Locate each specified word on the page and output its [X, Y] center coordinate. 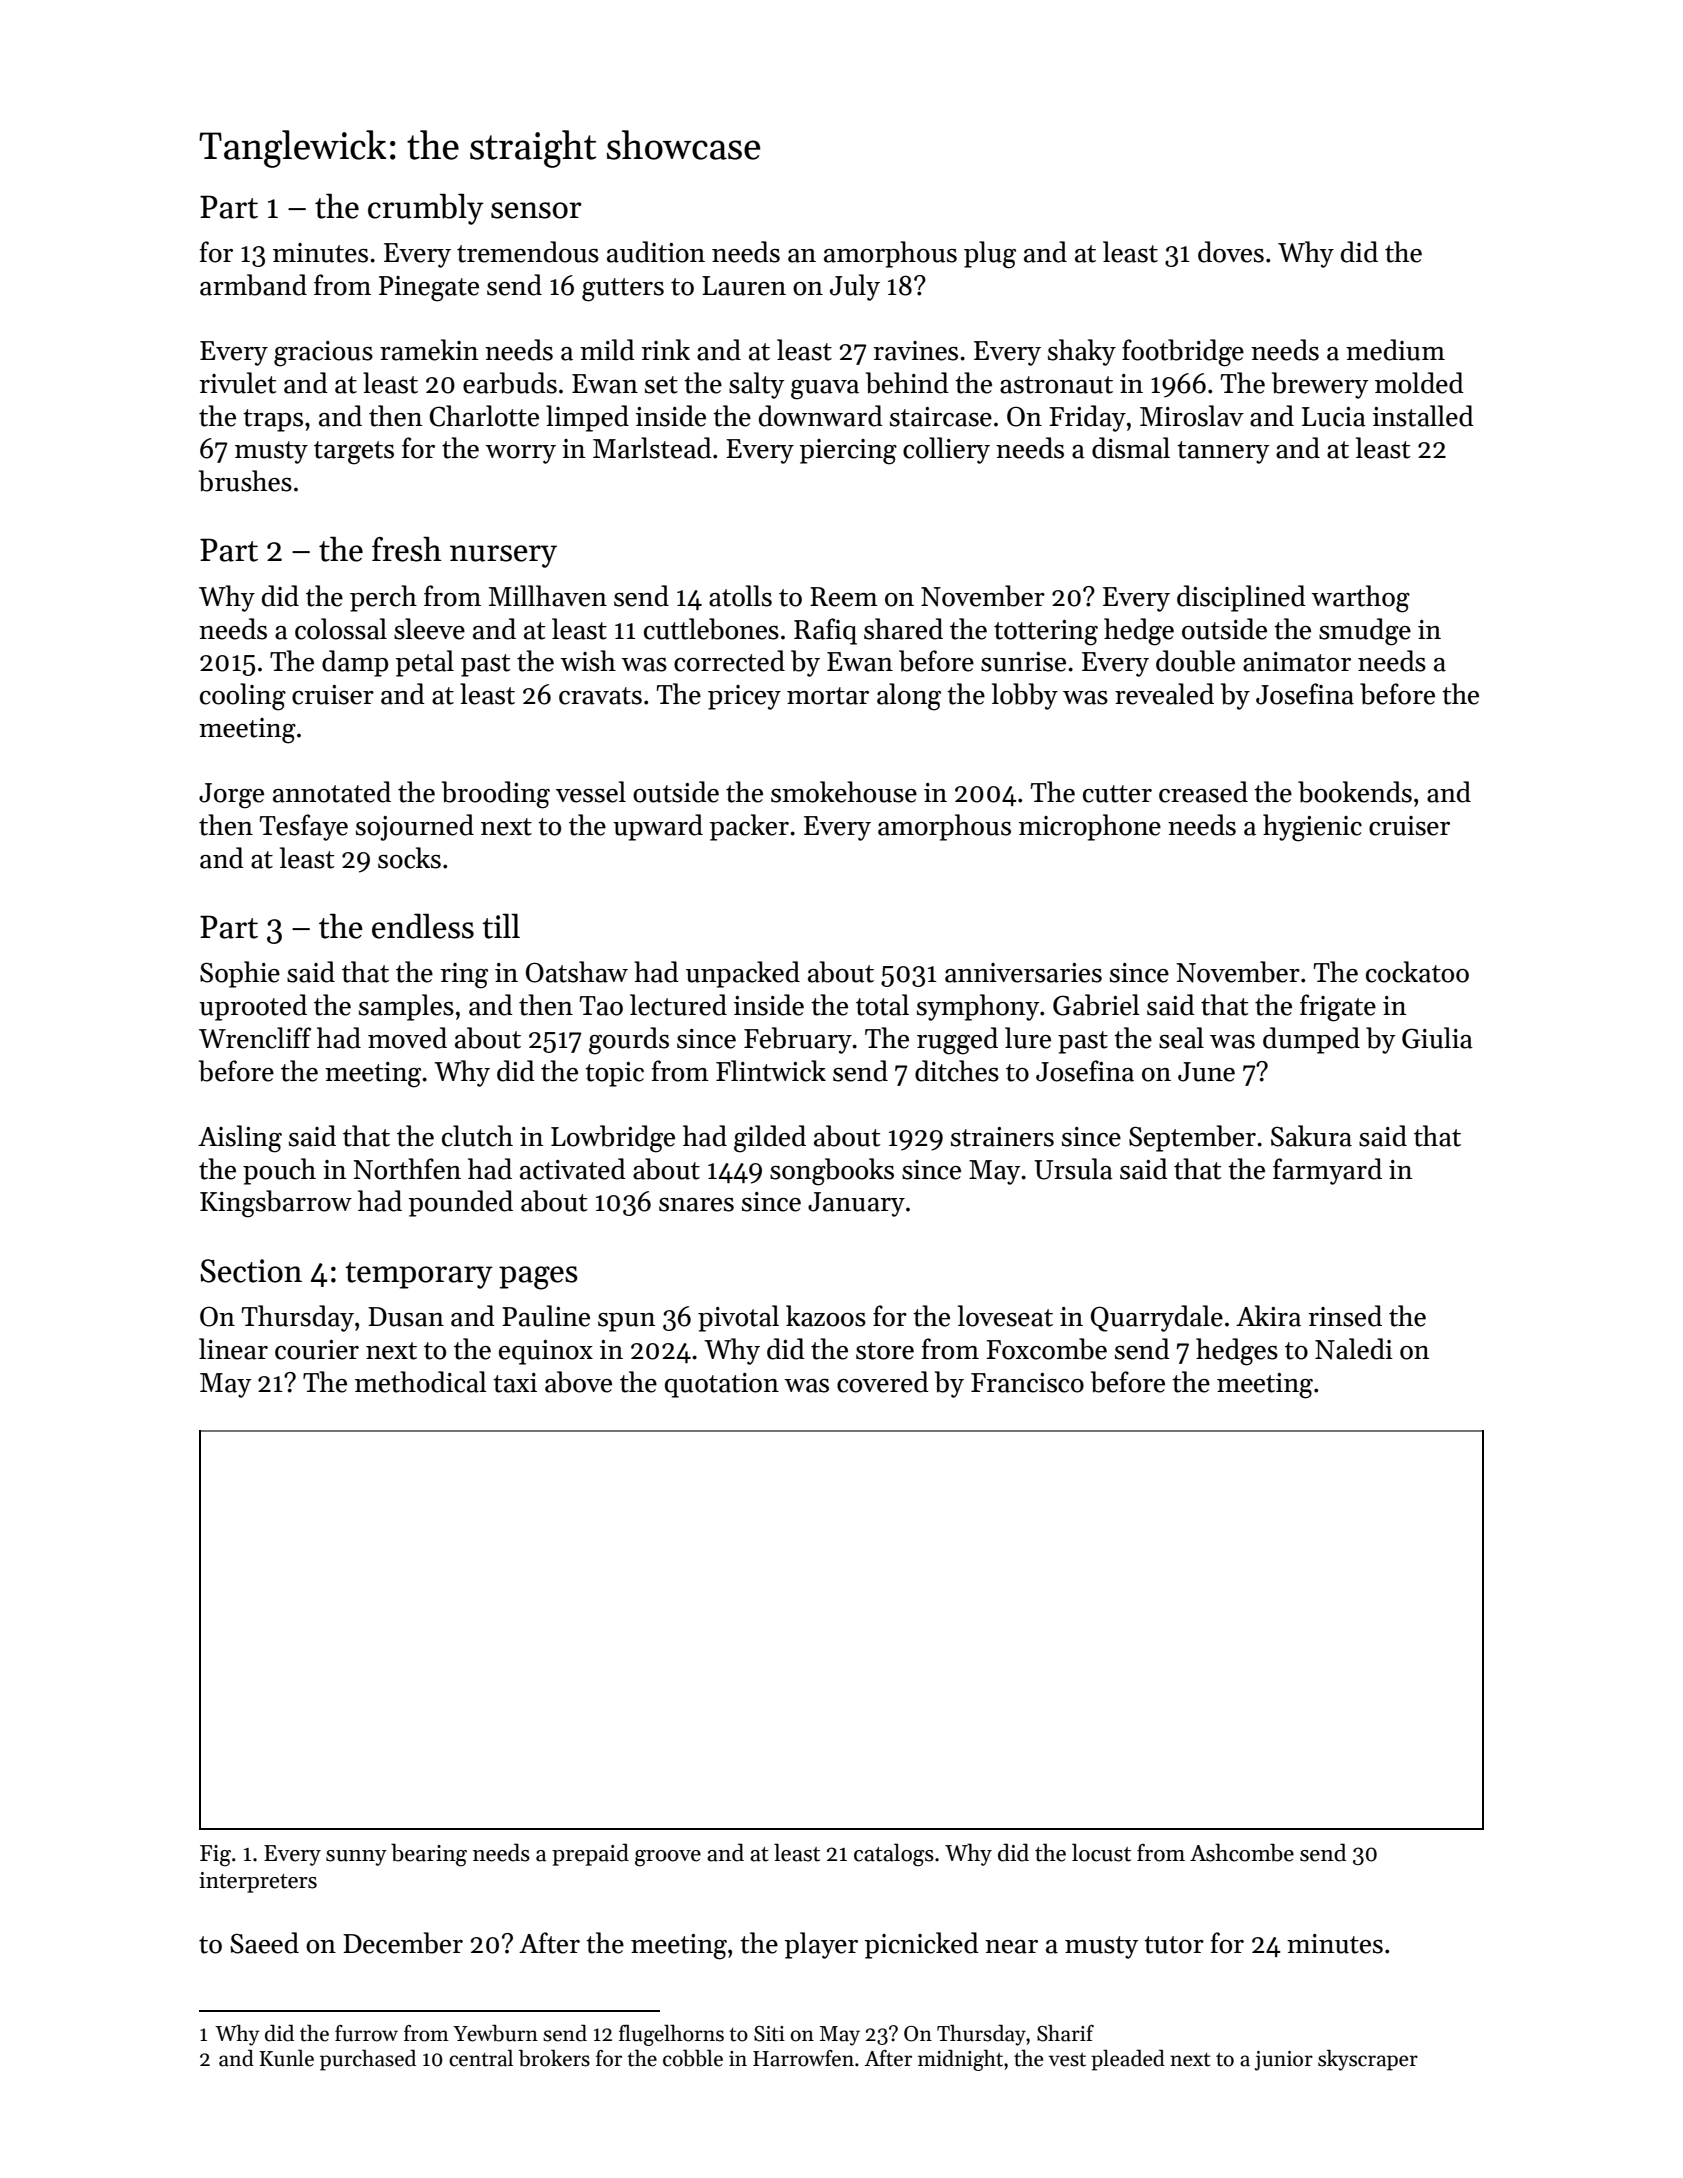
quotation [722, 1385]
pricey [744, 697]
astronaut [1056, 385]
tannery [1223, 452]
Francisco [1027, 1383]
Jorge [231, 796]
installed [1423, 416]
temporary [419, 1275]
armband [253, 285]
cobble [693, 2058]
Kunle [286, 2058]
